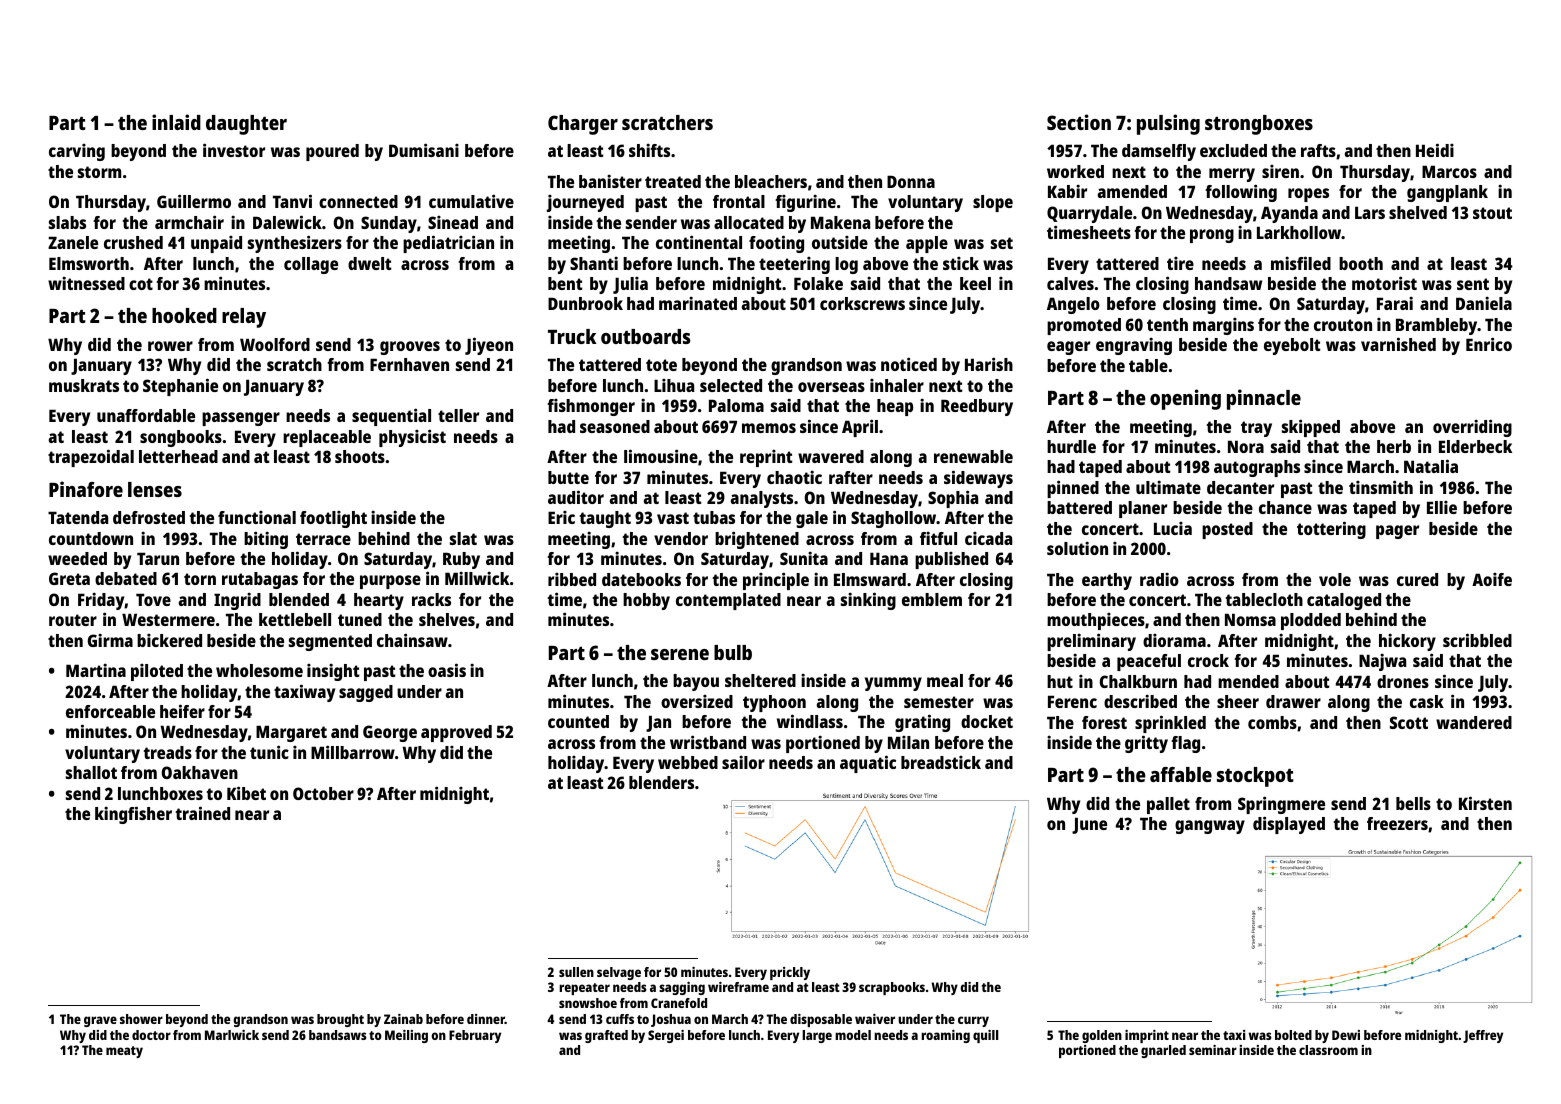 The height and width of the document is (1104, 1561). I want to click on strongboxes, so click(1259, 125).
